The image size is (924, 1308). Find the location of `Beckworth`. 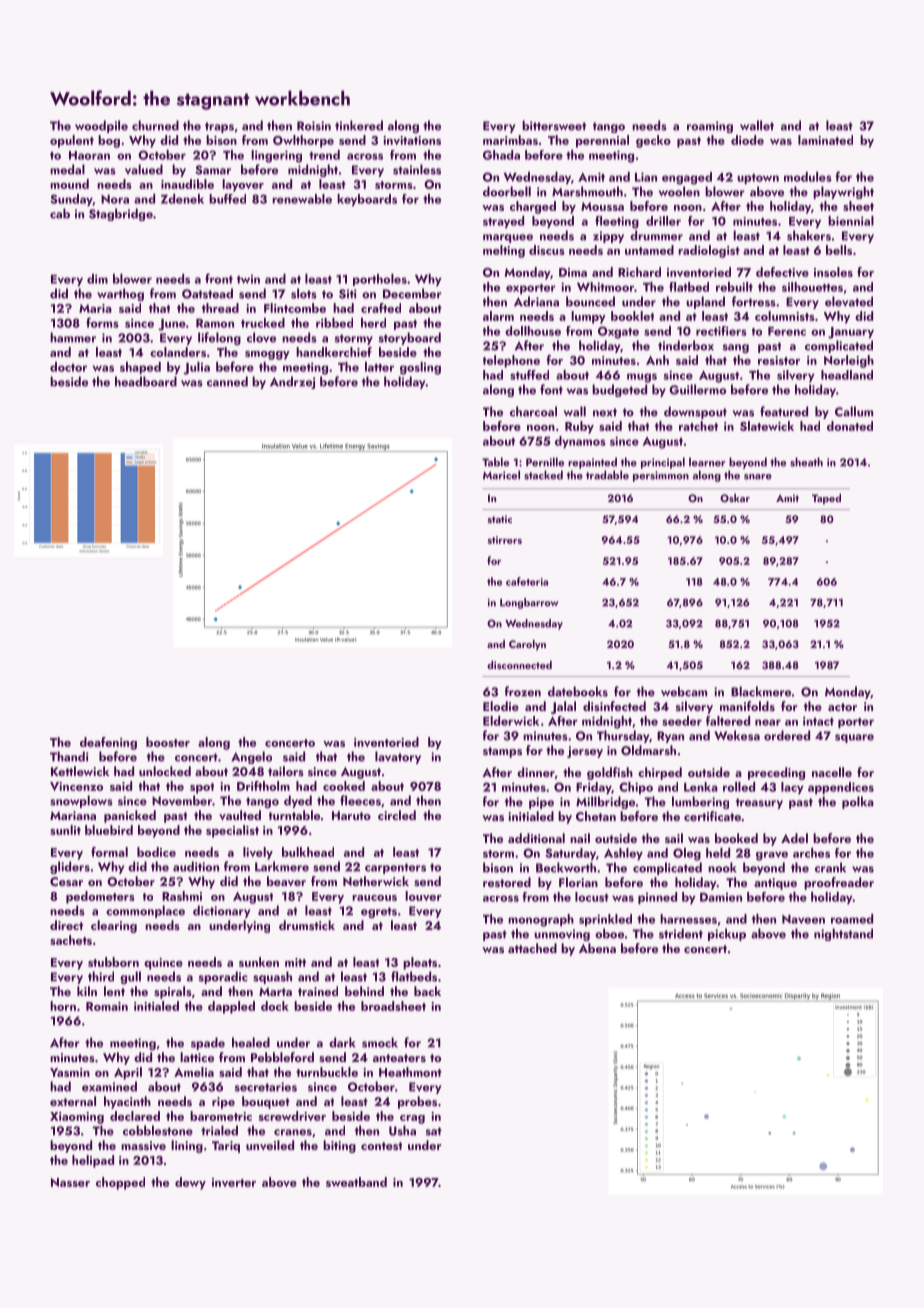

Beckworth is located at coordinates (566, 867).
